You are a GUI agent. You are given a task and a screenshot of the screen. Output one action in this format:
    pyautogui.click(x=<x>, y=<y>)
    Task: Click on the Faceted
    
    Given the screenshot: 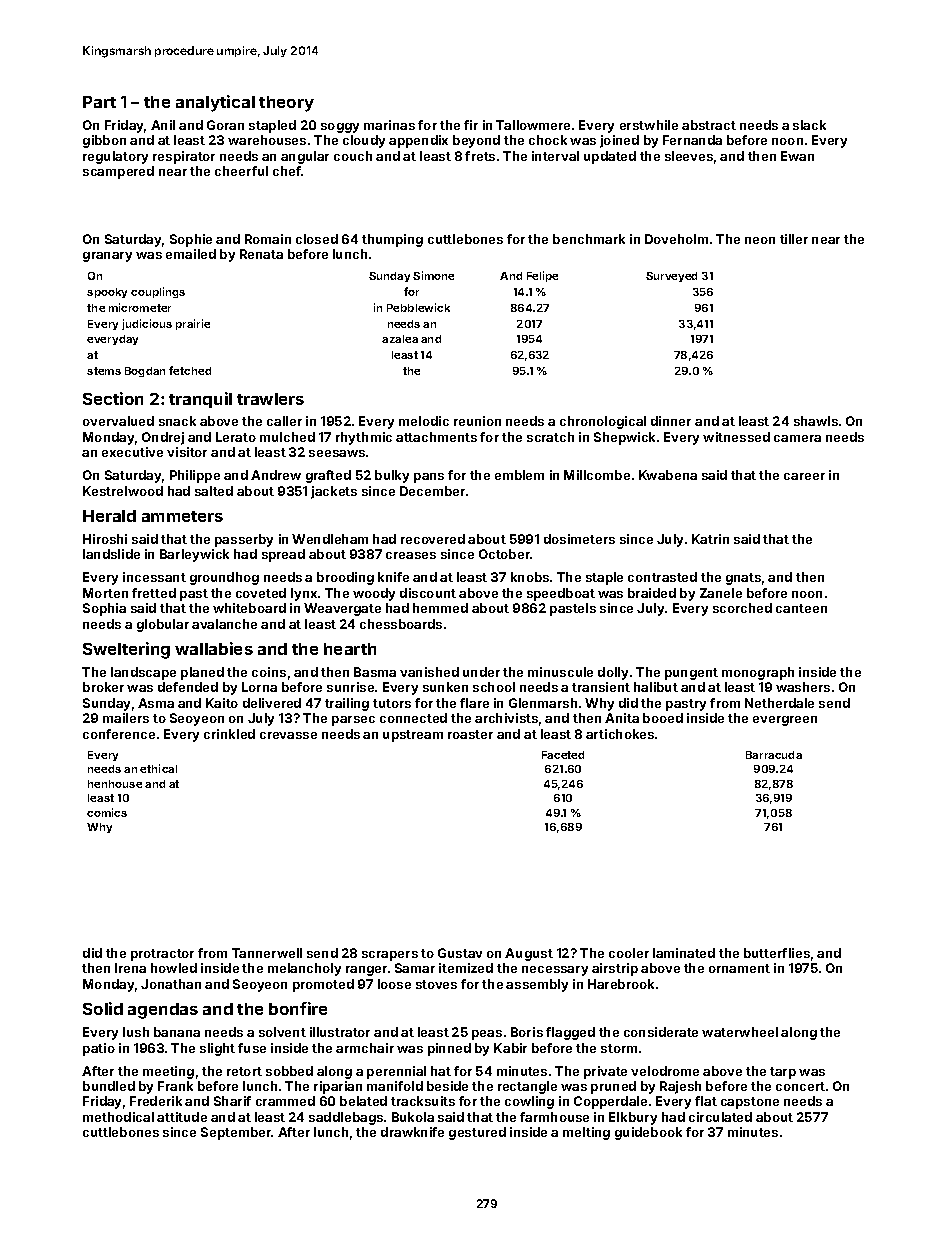 What is the action you would take?
    pyautogui.click(x=563, y=755)
